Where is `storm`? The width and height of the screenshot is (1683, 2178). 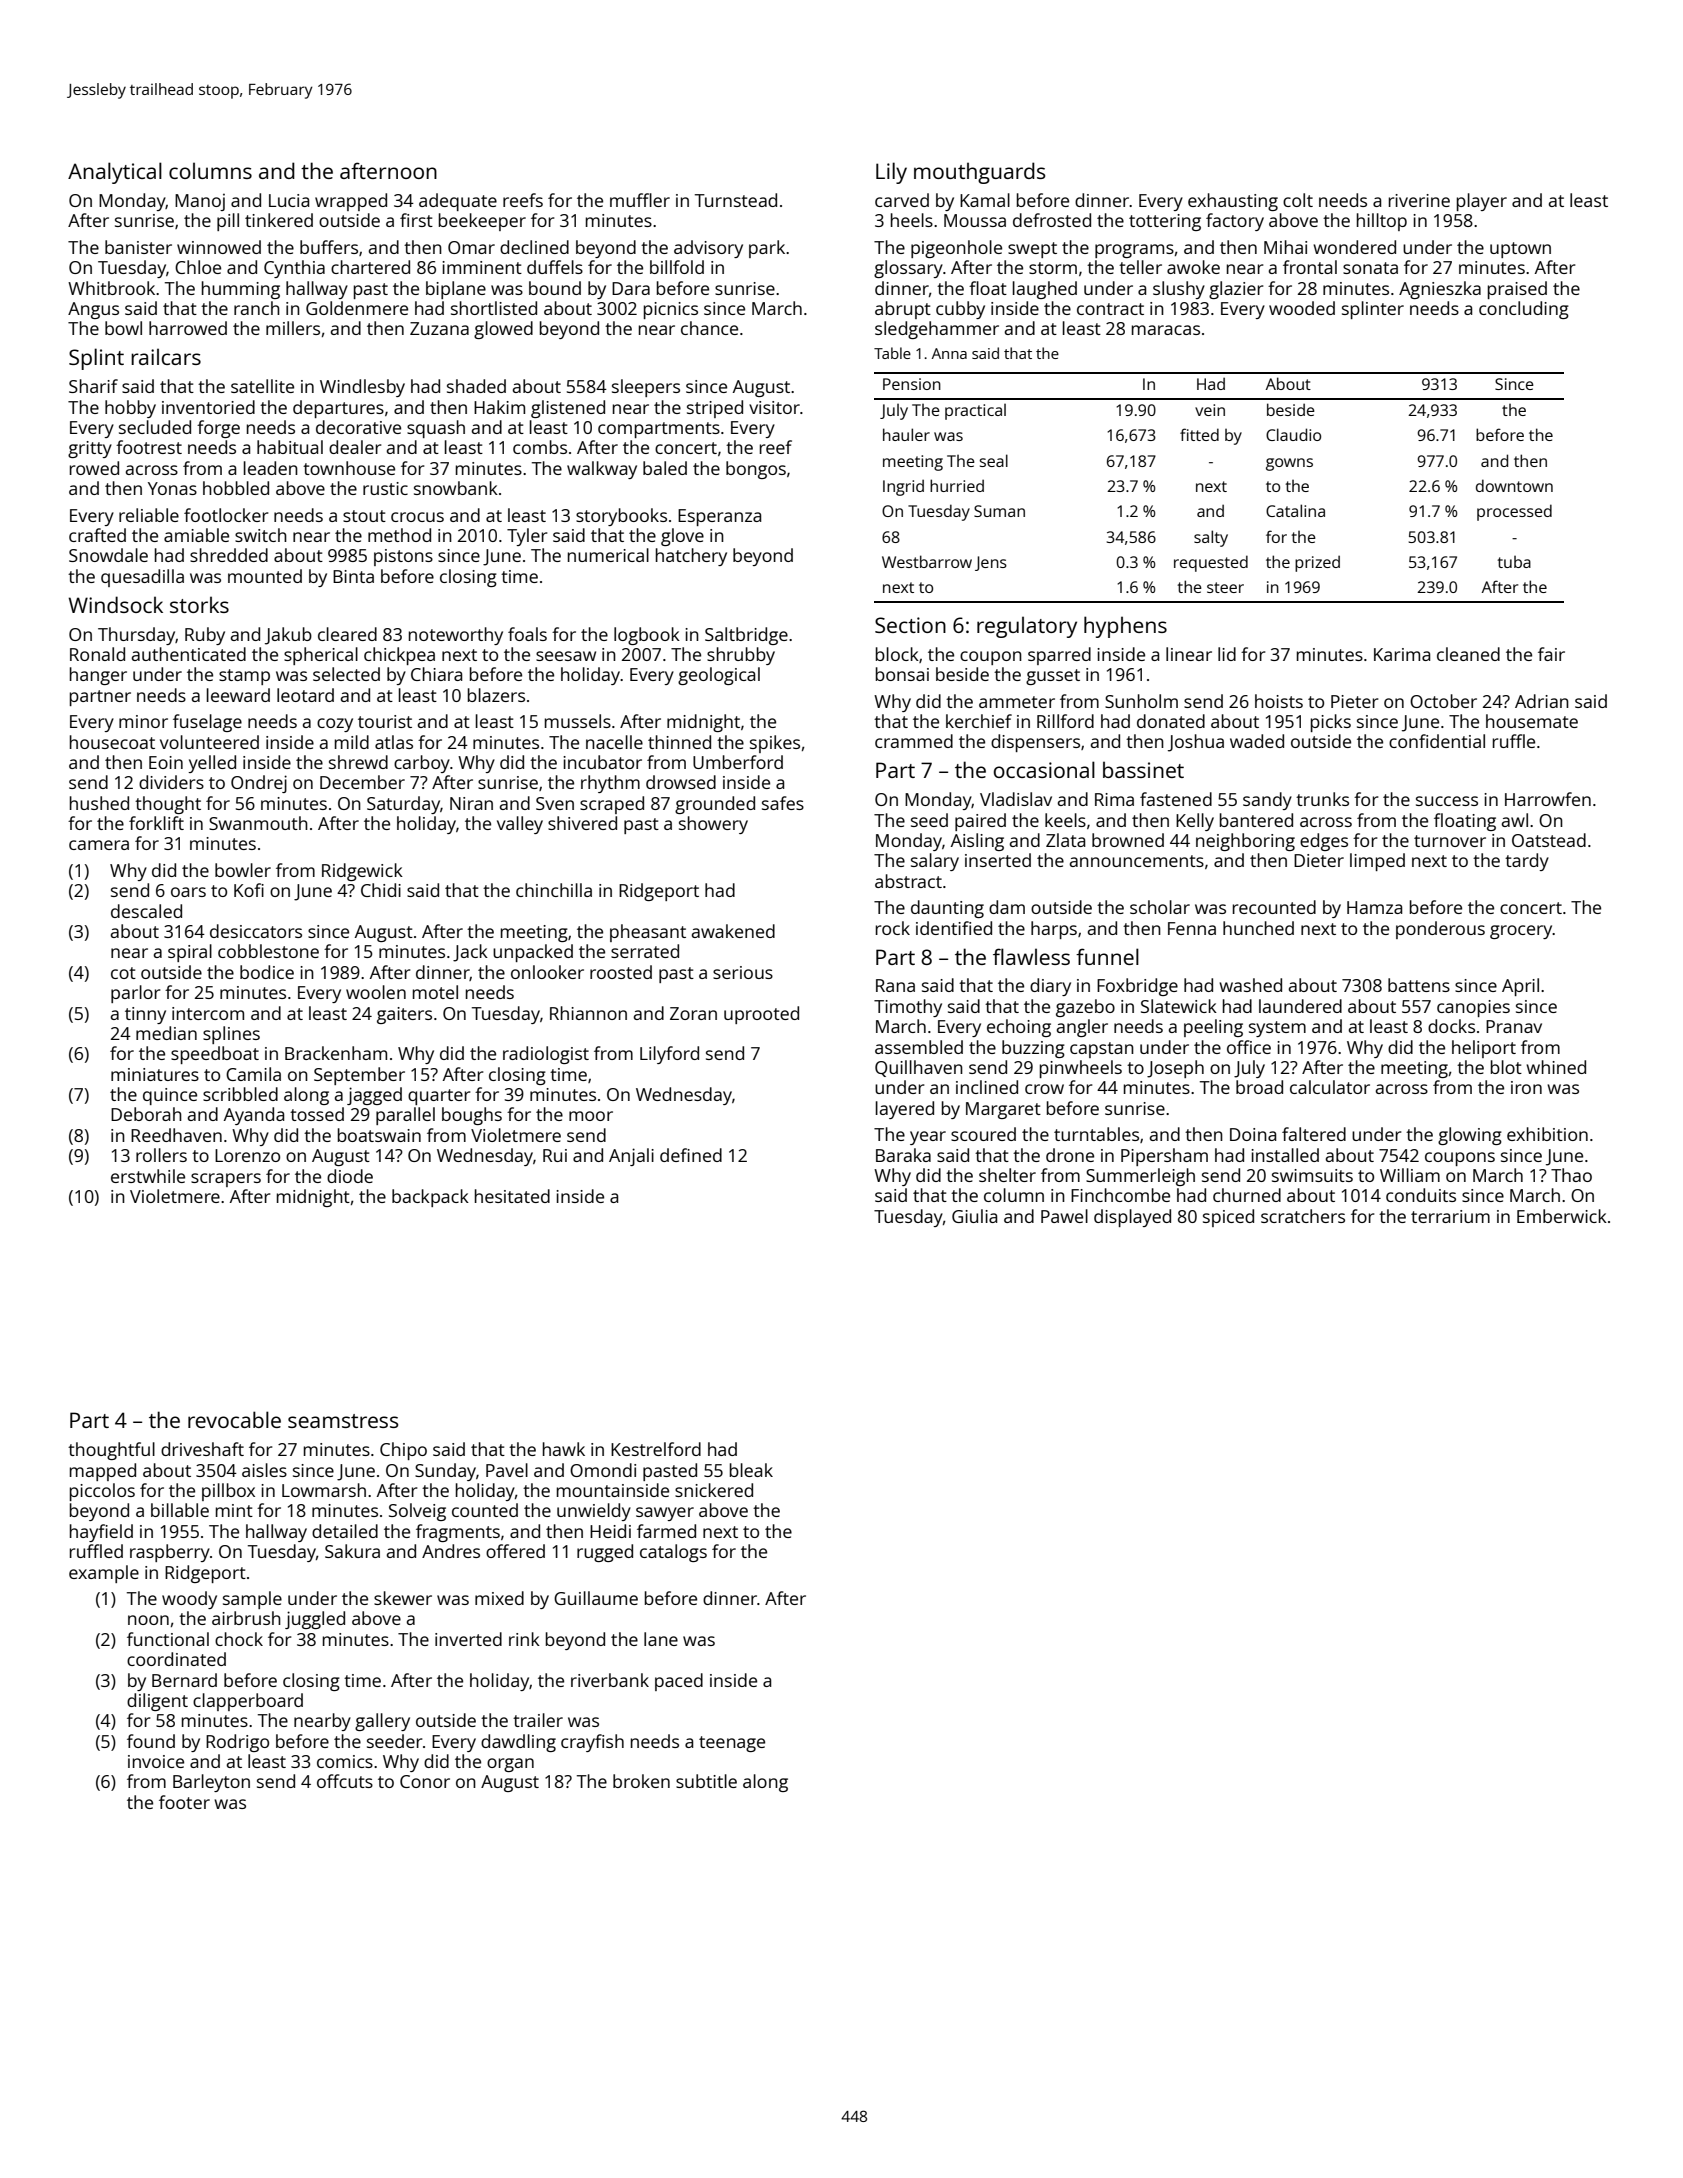
storm is located at coordinates (1053, 268).
